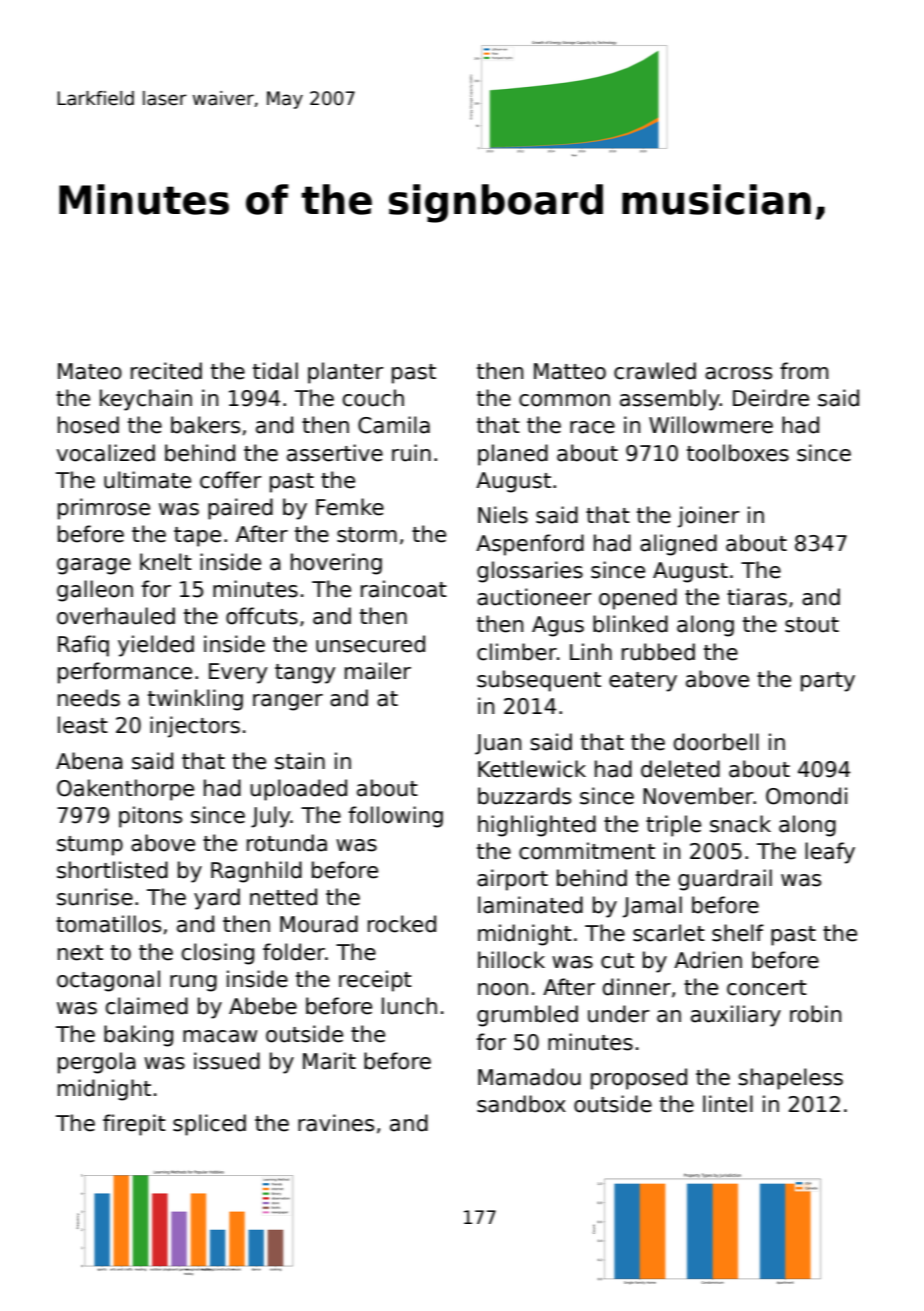  What do you see at coordinates (790, 1079) in the page?
I see `shapeless` at bounding box center [790, 1079].
